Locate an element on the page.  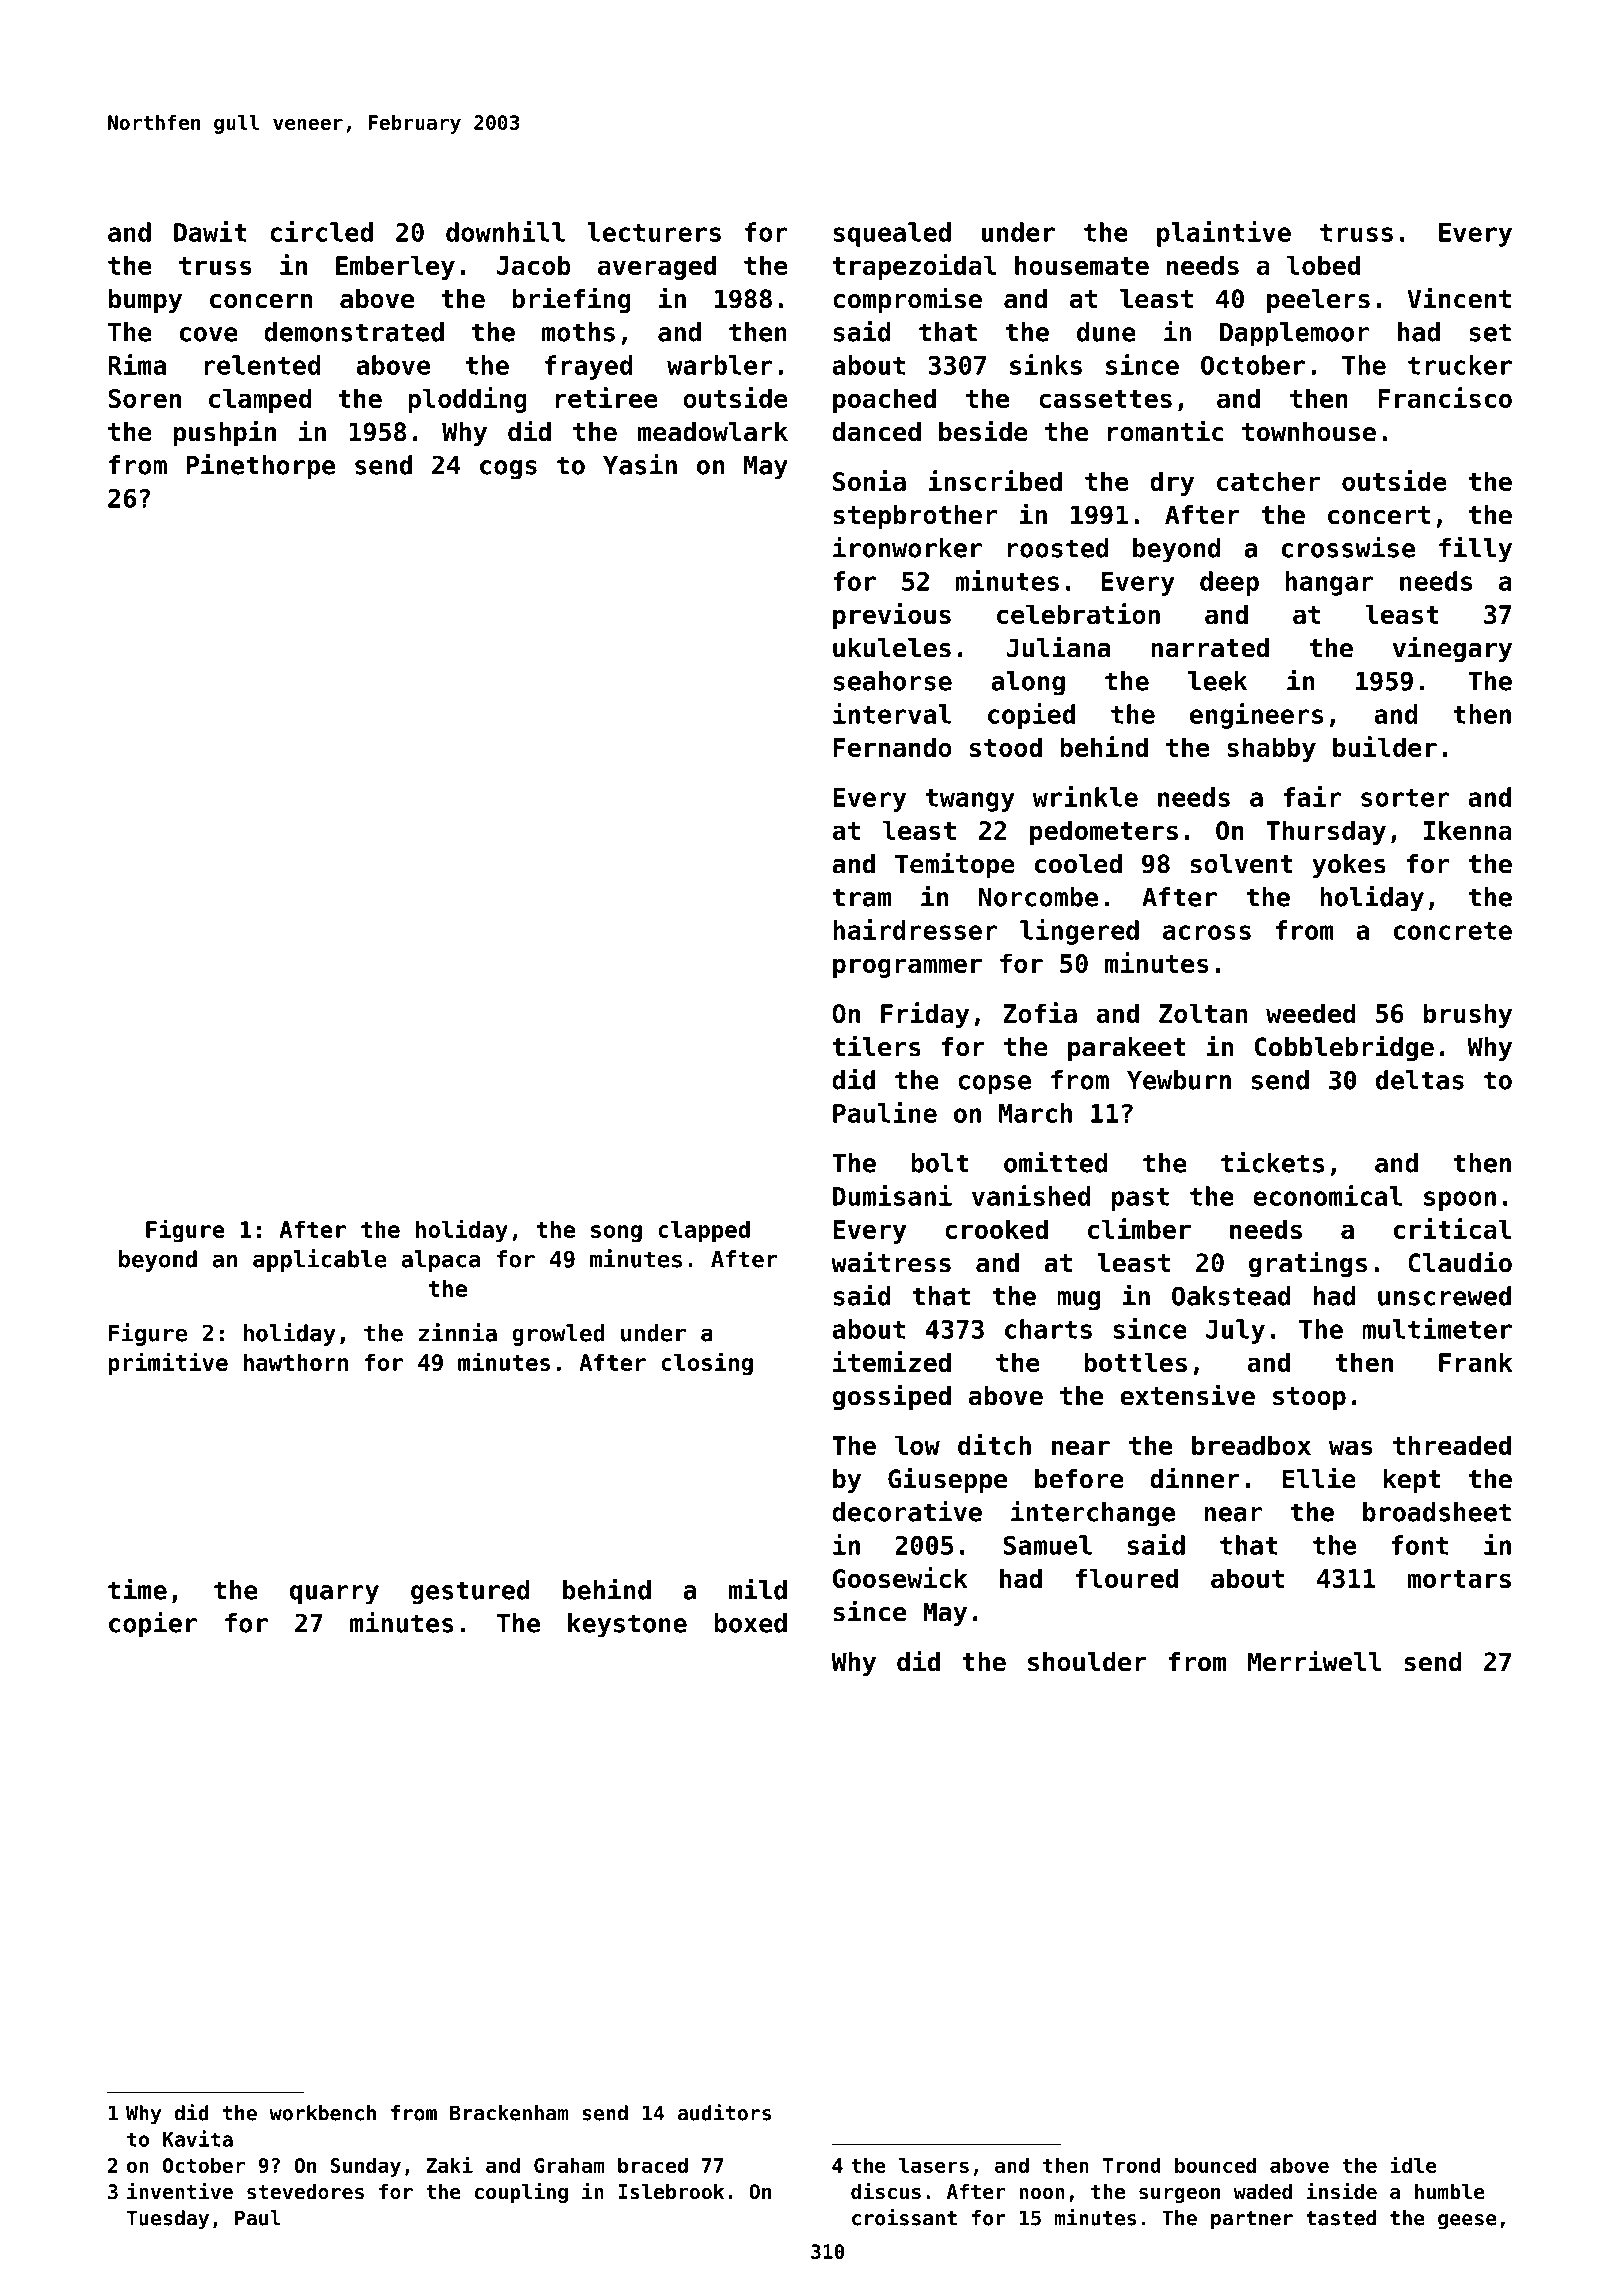
quarry is located at coordinates (334, 1595).
